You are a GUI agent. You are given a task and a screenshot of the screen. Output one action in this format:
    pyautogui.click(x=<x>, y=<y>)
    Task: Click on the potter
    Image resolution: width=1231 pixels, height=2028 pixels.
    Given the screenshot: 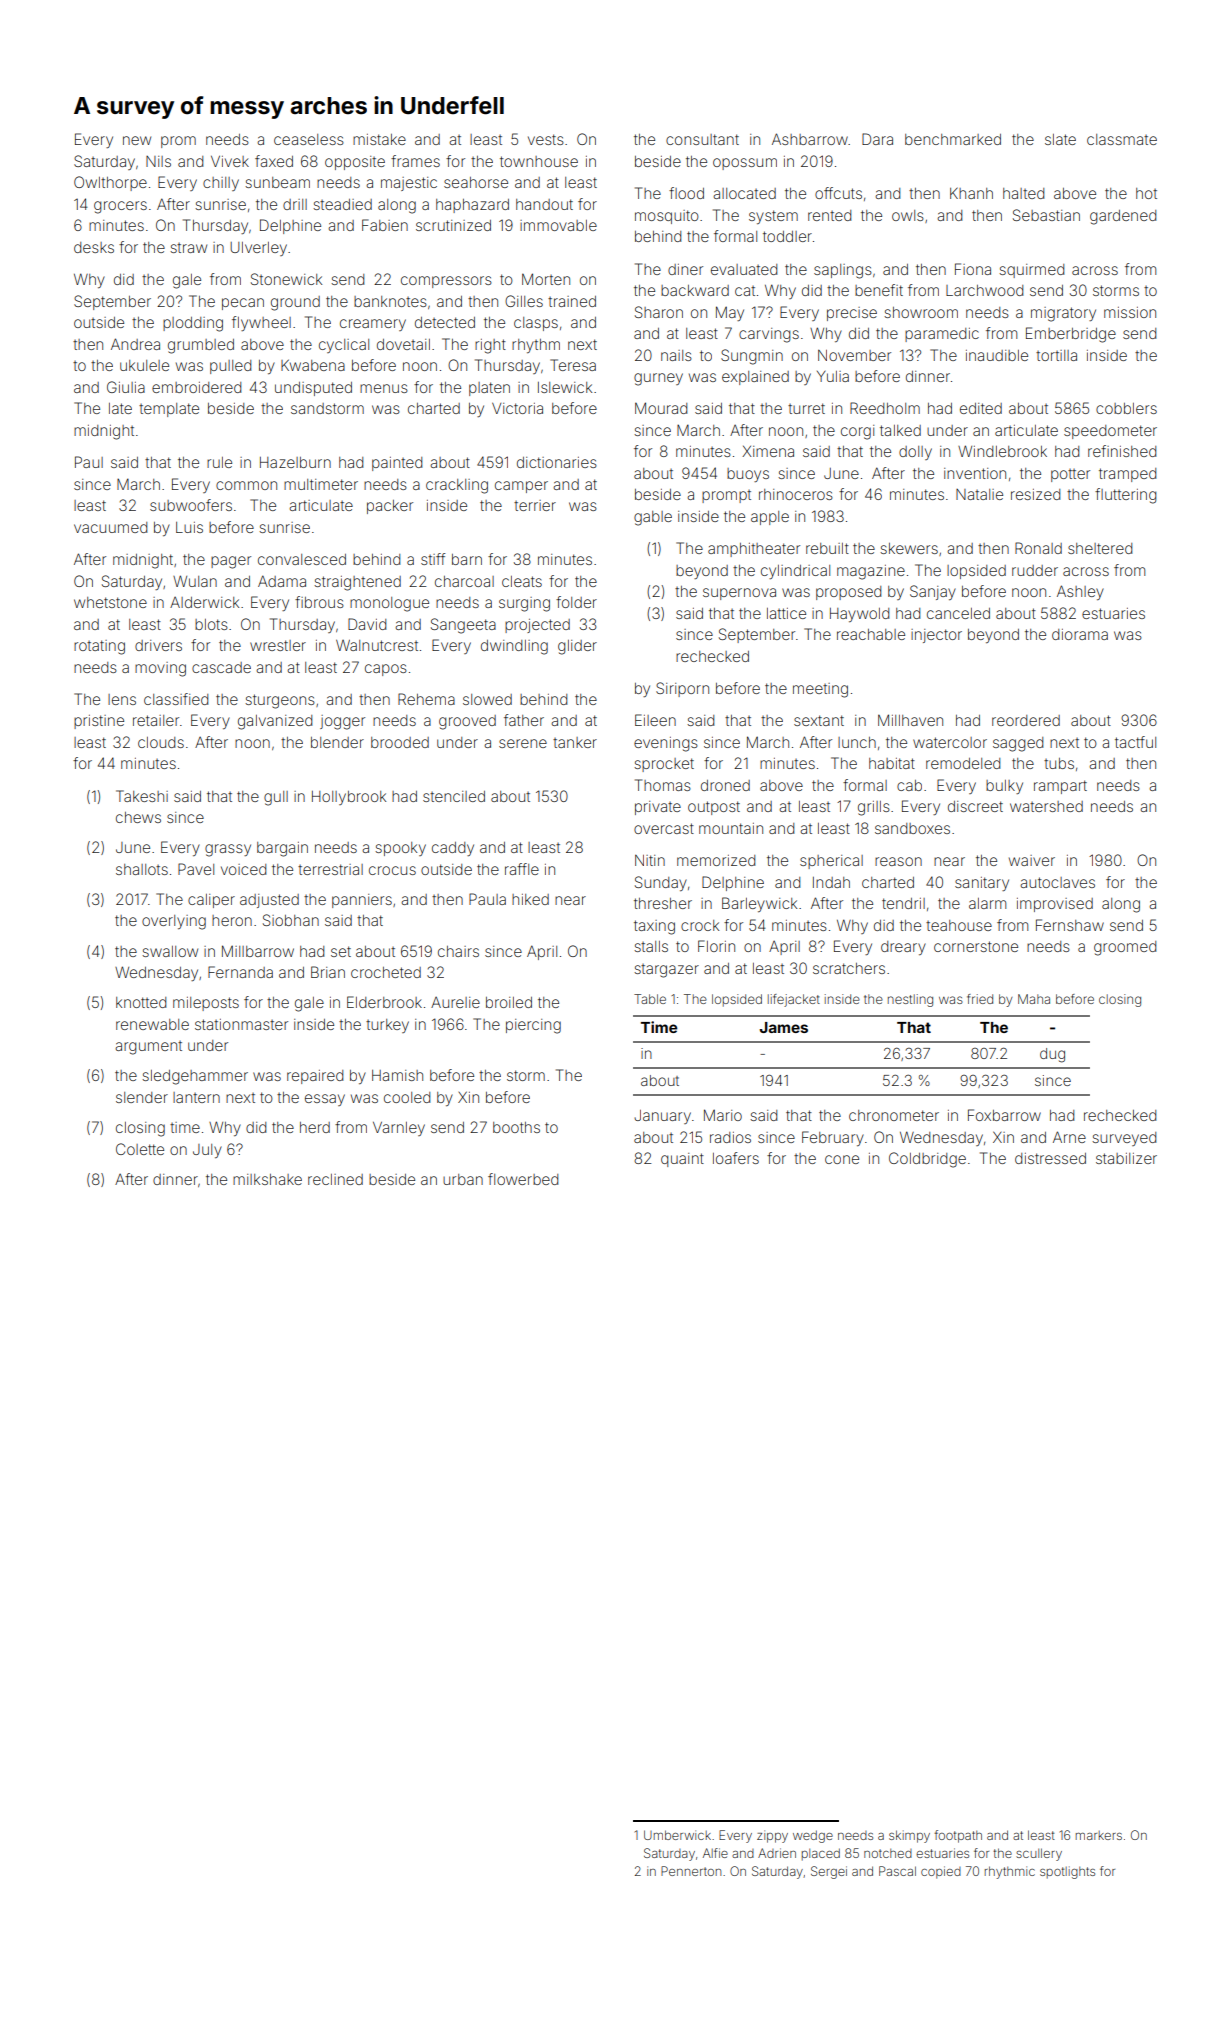 What is the action you would take?
    pyautogui.click(x=1070, y=475)
